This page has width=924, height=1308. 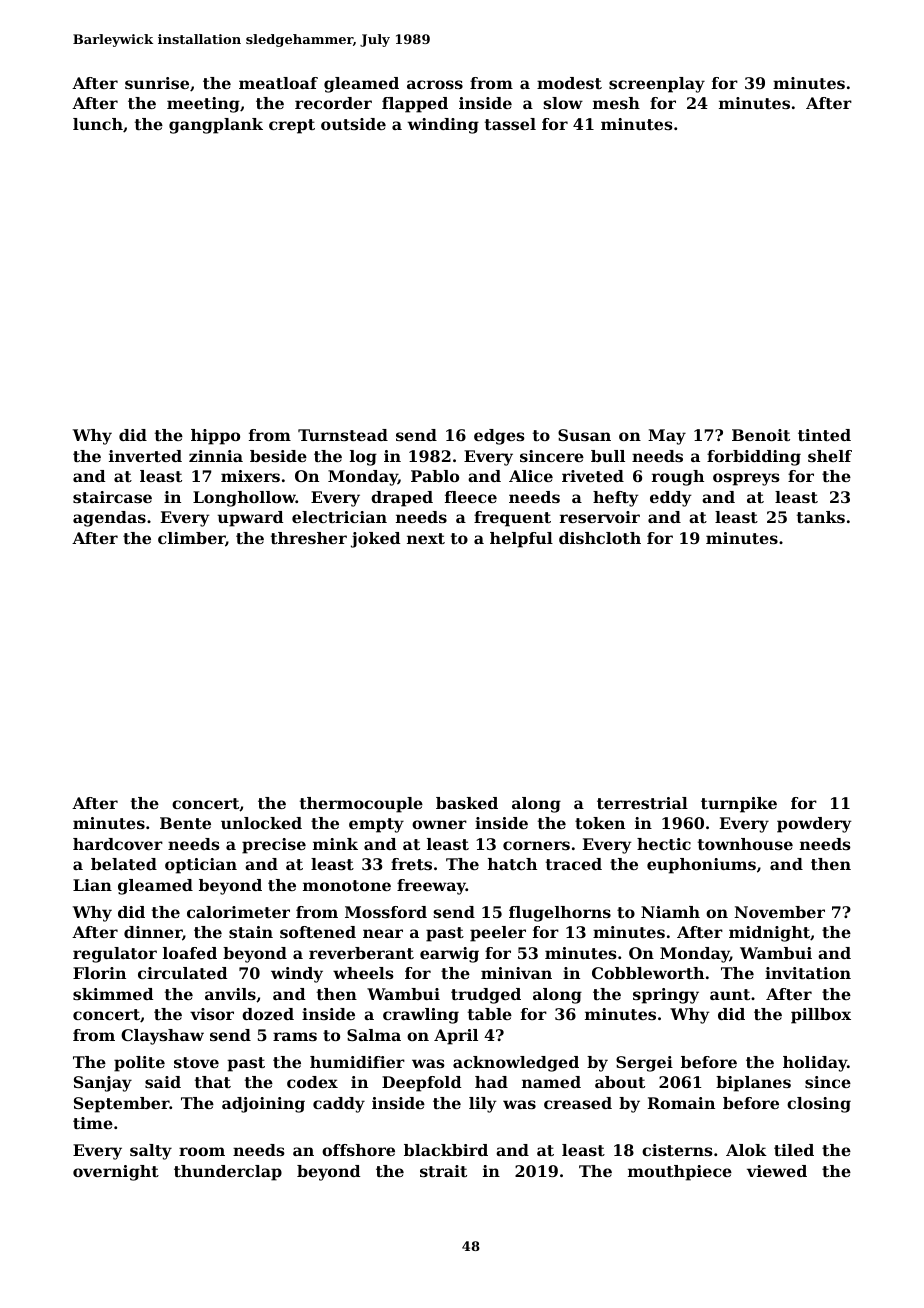 I want to click on invitation, so click(x=808, y=973).
